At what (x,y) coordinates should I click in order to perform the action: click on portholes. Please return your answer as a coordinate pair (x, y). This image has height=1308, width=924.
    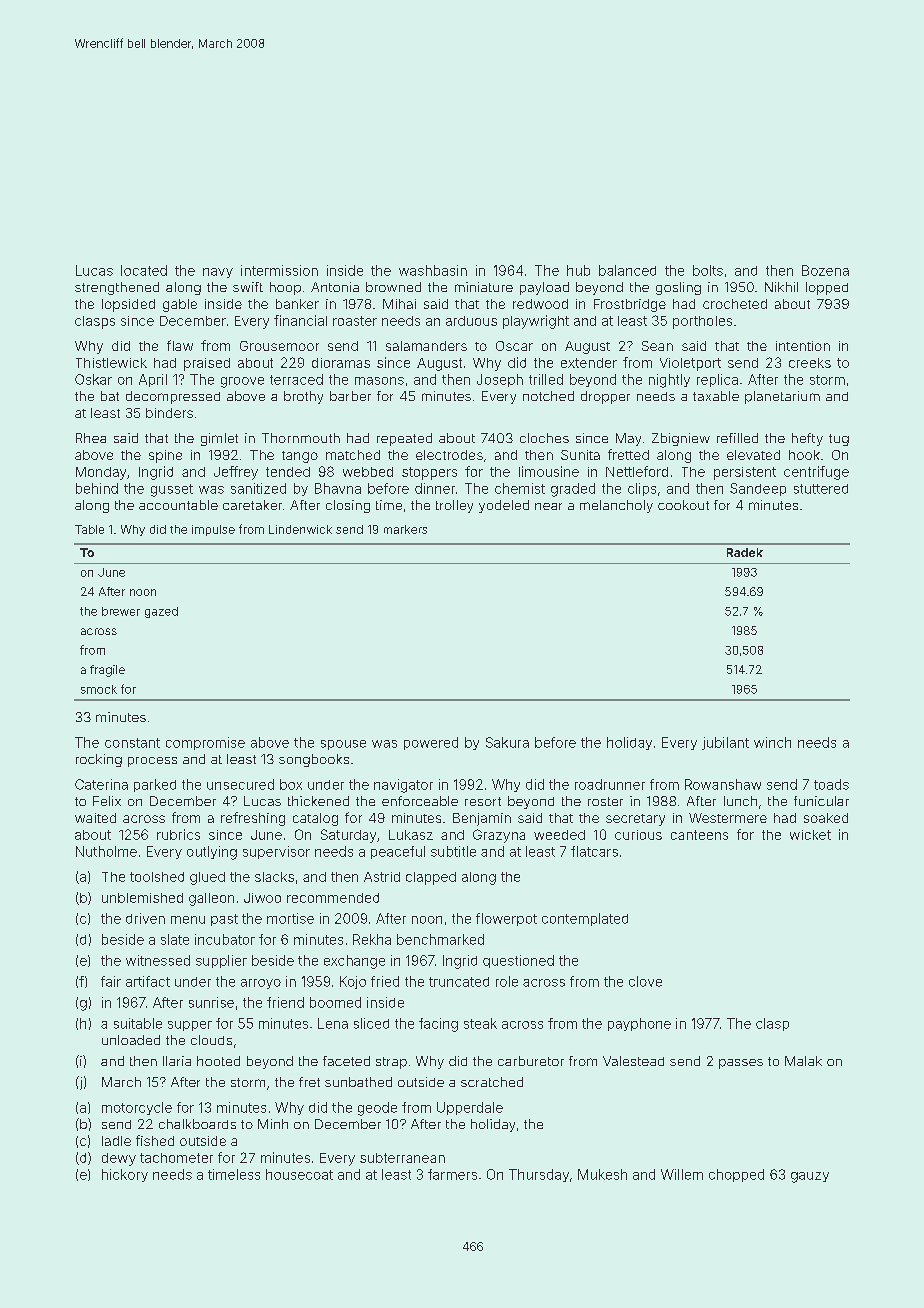
    Looking at the image, I should click on (702, 322).
